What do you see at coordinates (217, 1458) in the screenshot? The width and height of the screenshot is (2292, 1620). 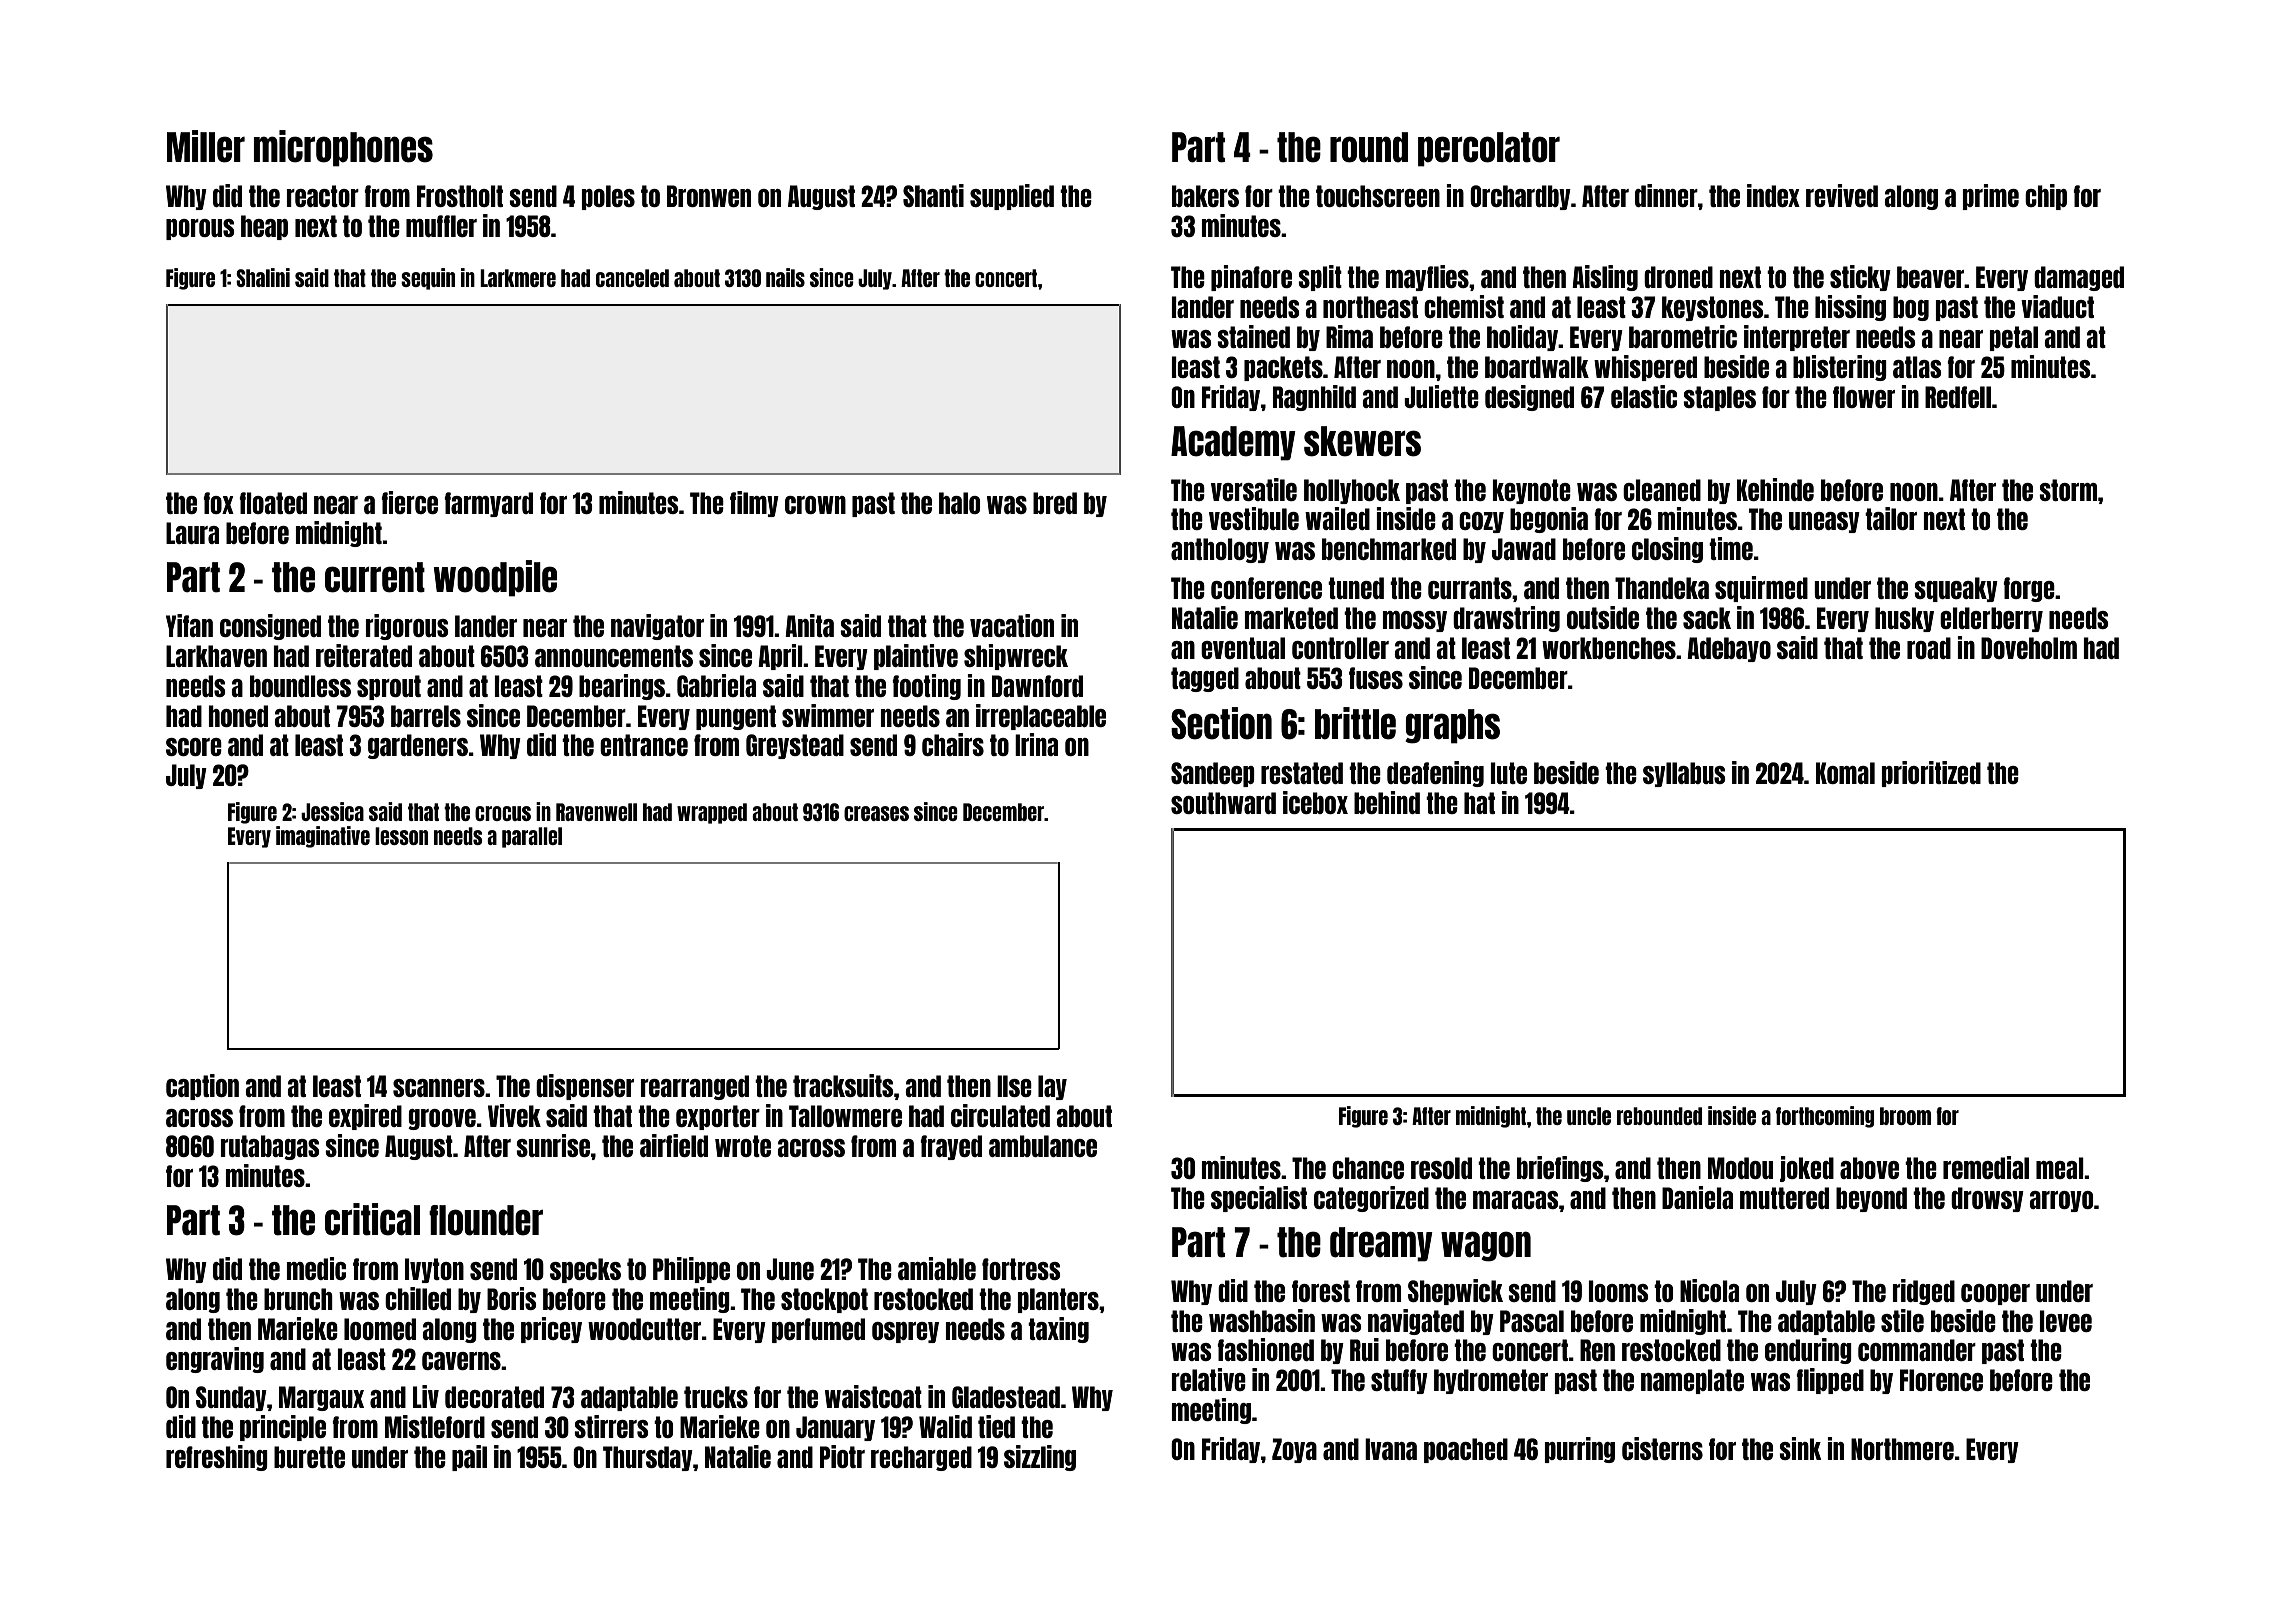 I see `refreshing` at bounding box center [217, 1458].
